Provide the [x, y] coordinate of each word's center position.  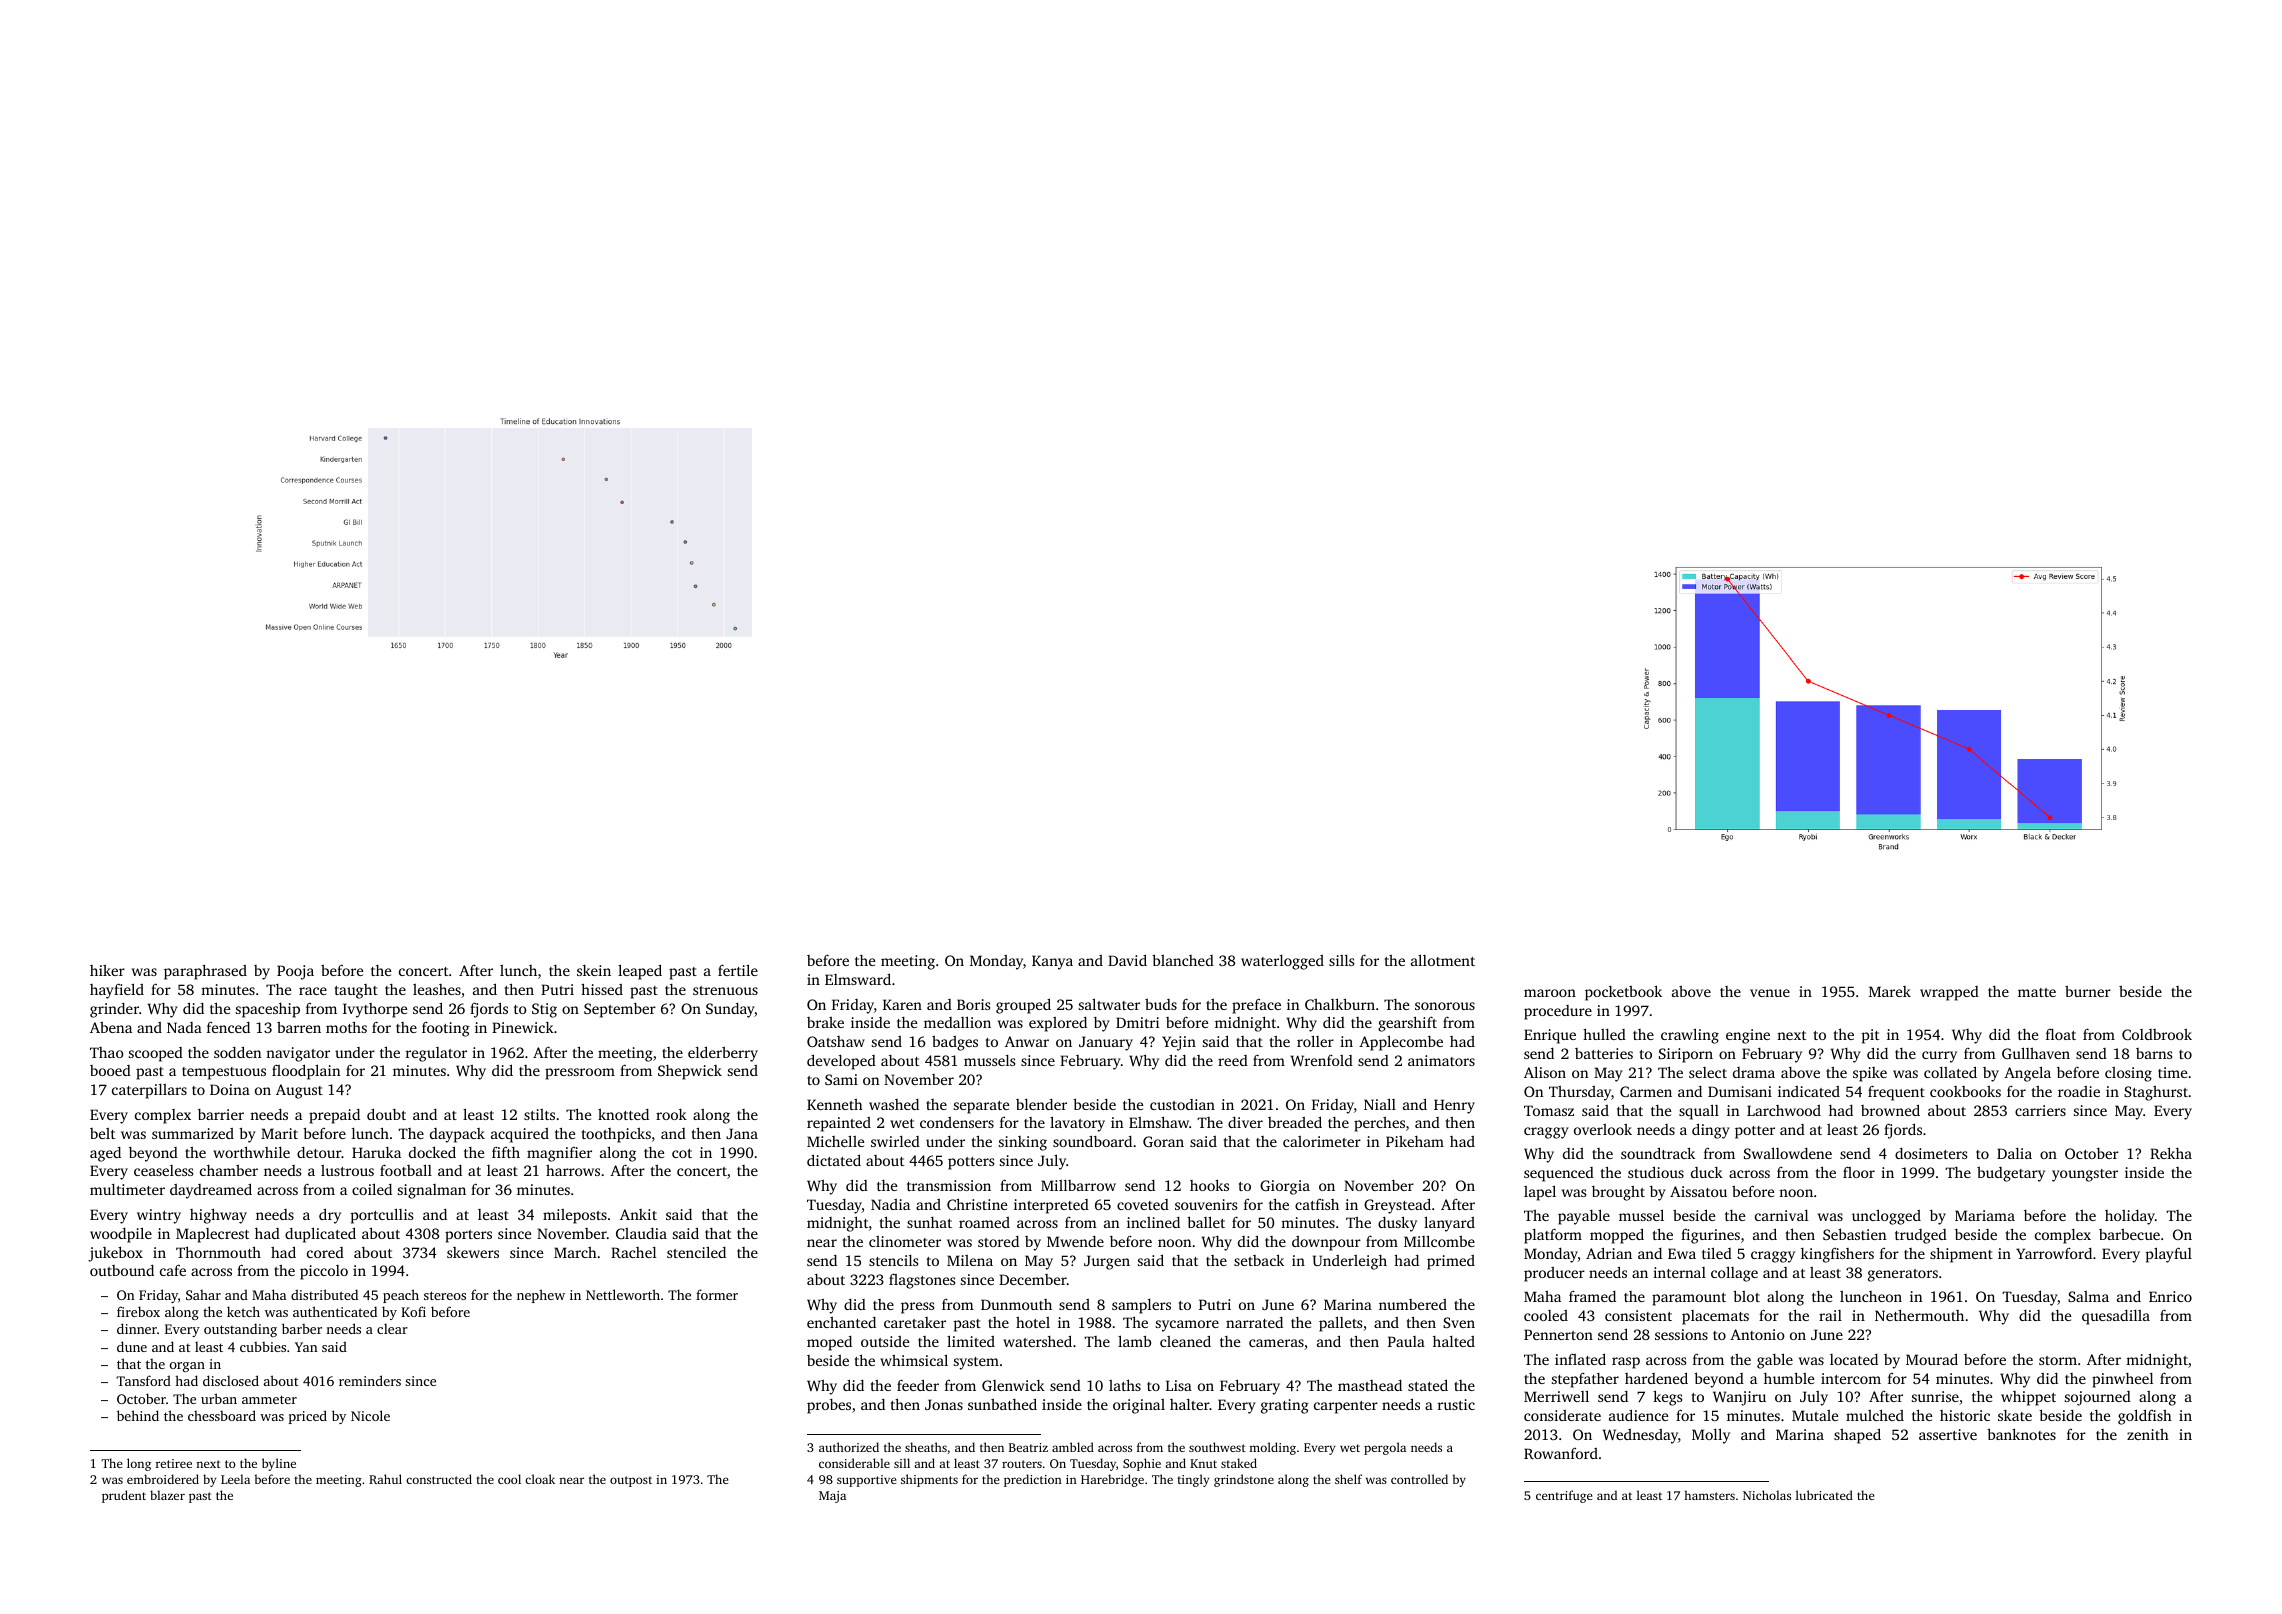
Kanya [1052, 962]
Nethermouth [1919, 1315]
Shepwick [690, 1072]
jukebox [115, 1254]
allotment [1443, 960]
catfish [1317, 1204]
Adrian [1609, 1253]
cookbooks [1965, 1091]
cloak [540, 1479]
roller [1315, 1041]
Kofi [413, 1311]
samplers [1141, 1306]
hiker [107, 970]
